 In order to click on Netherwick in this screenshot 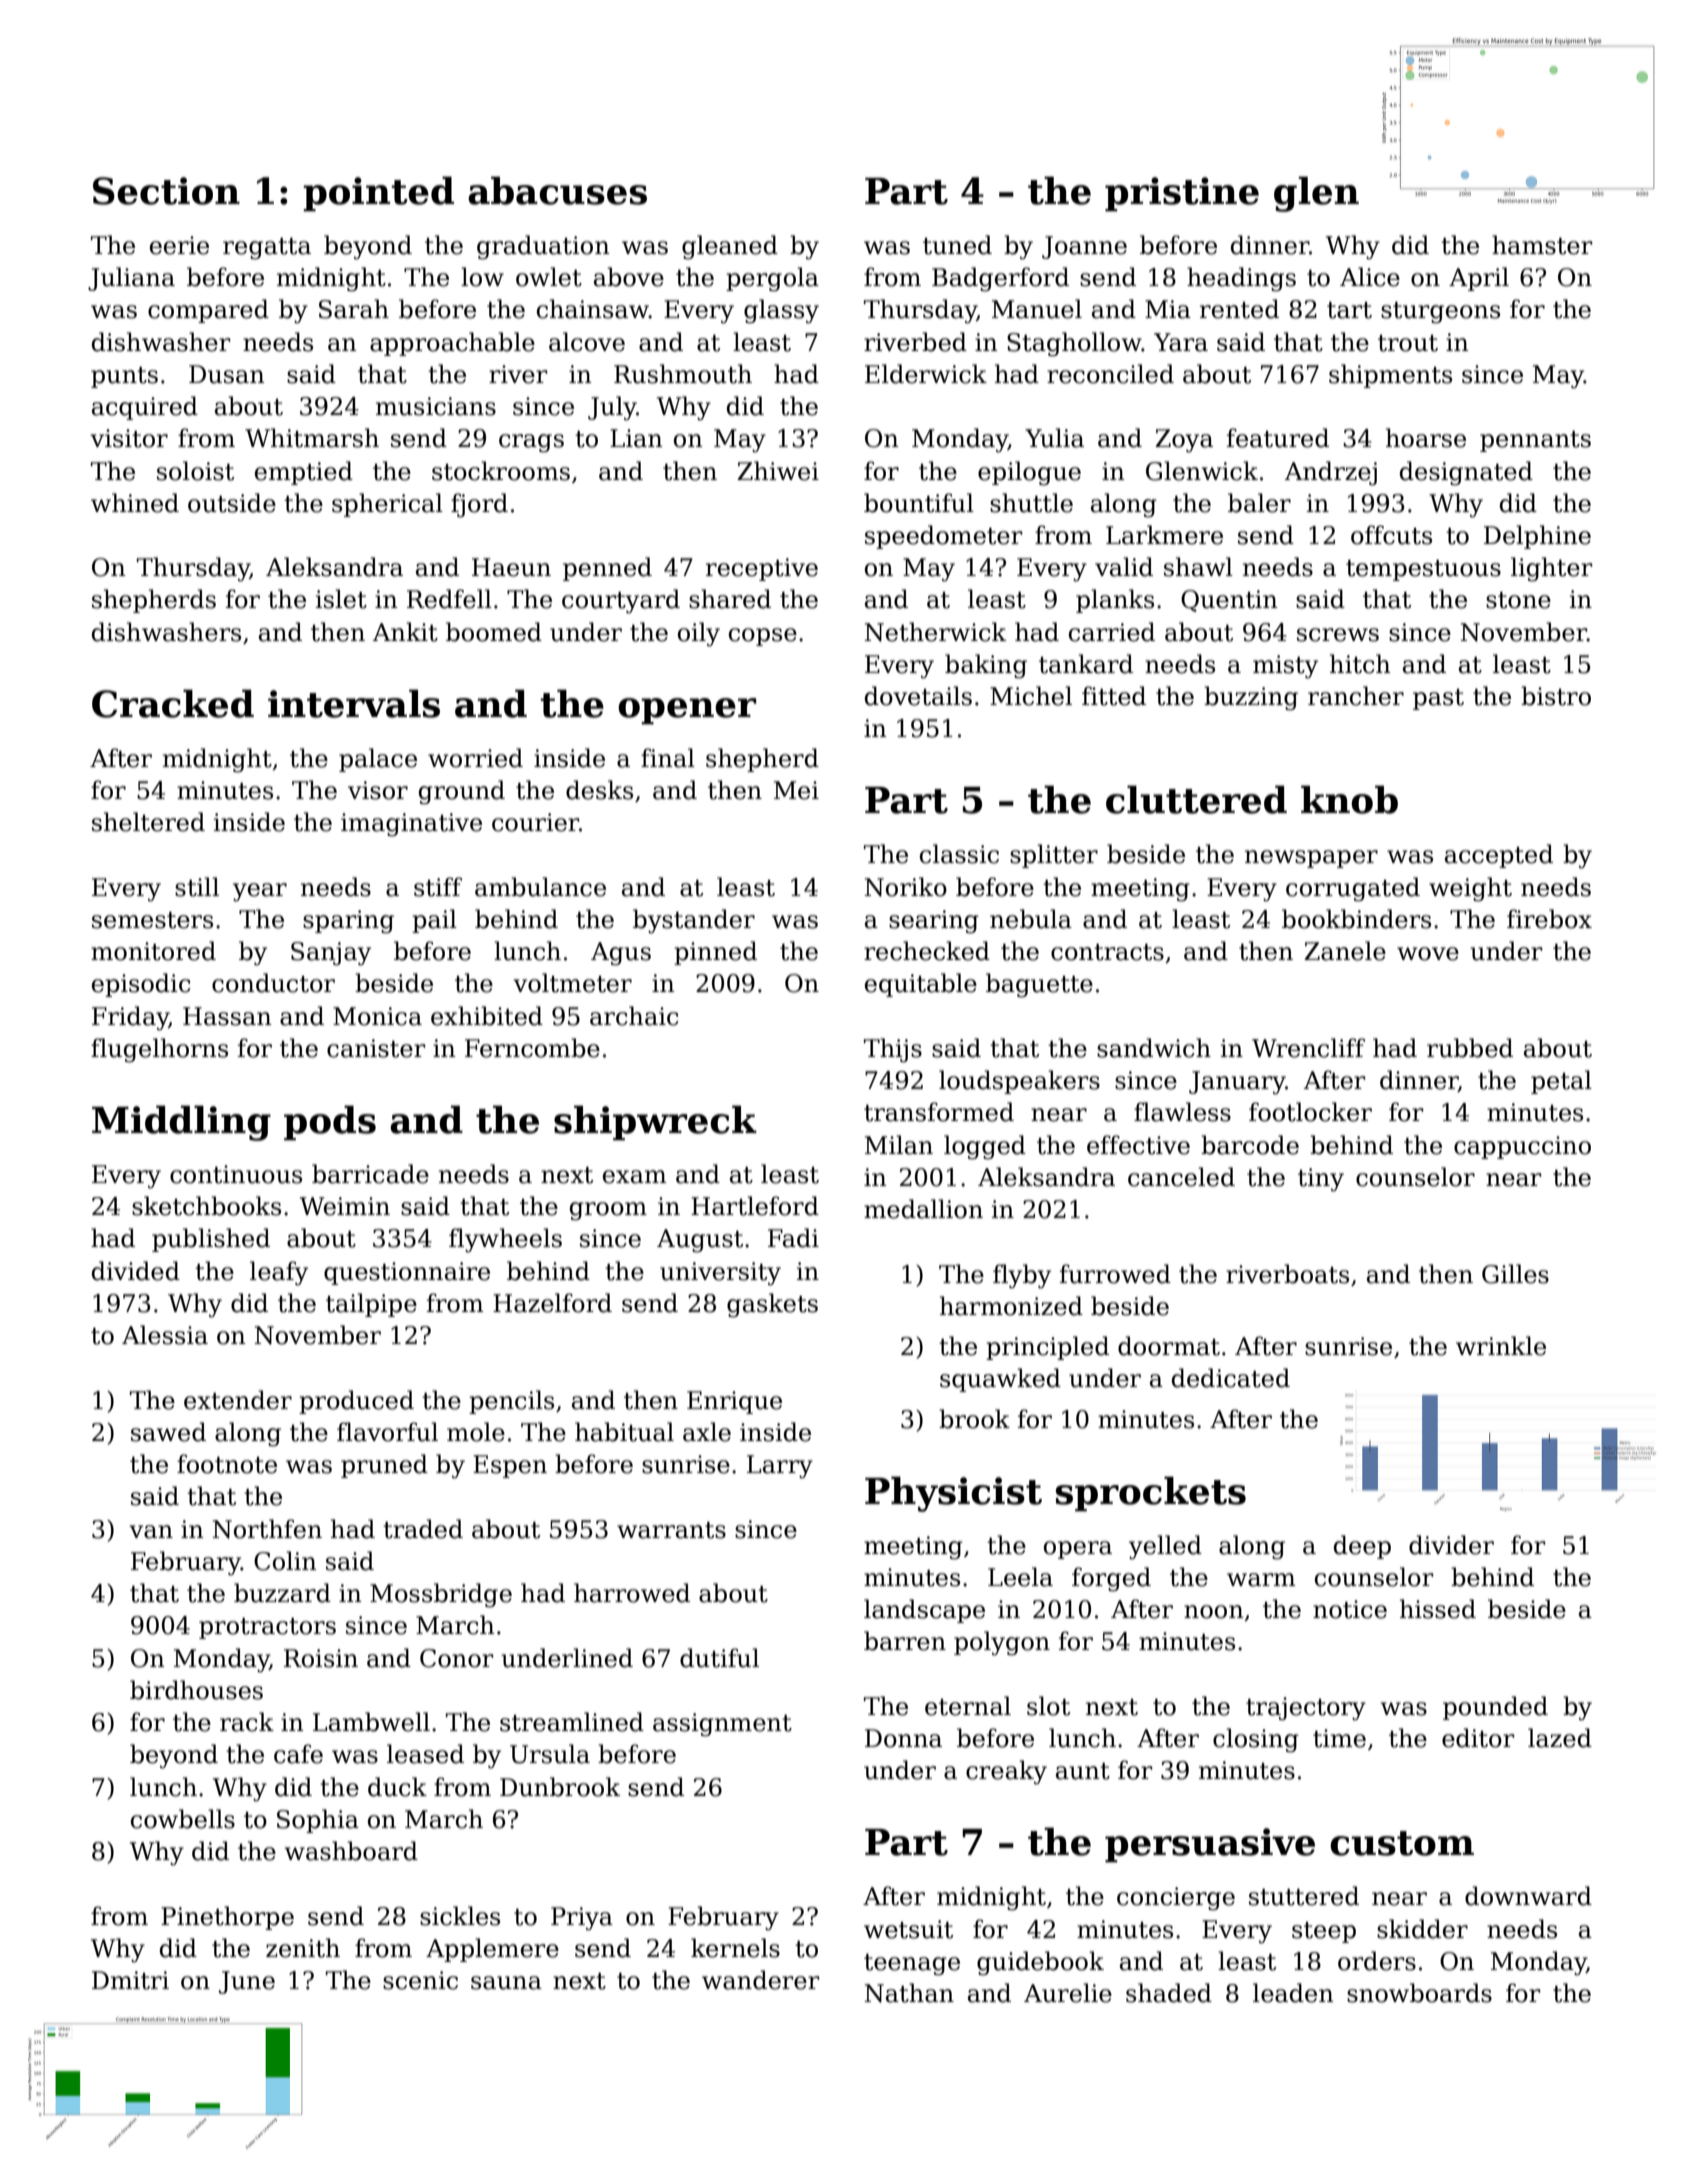, I will do `click(935, 632)`.
